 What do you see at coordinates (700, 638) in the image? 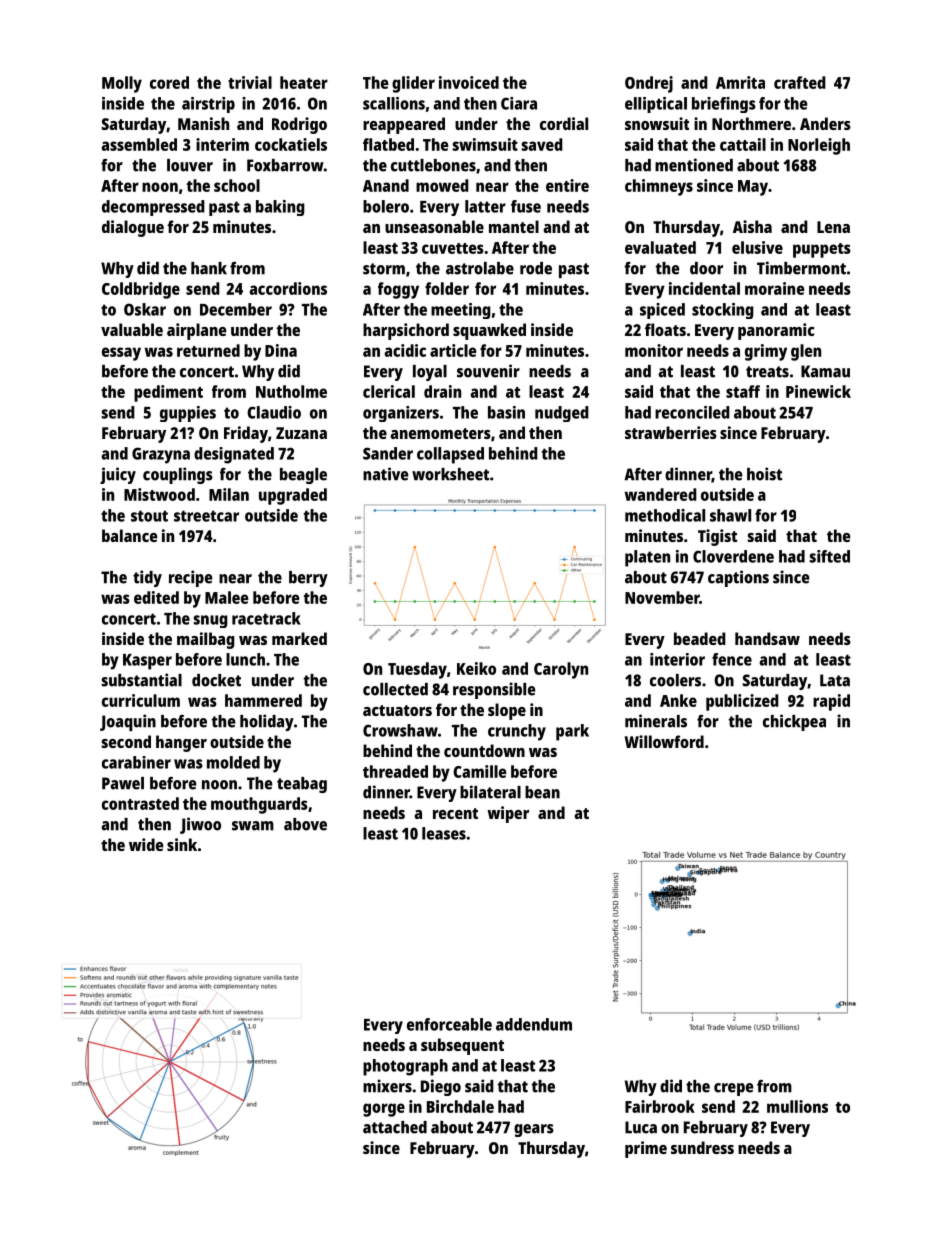
I see `beaded` at bounding box center [700, 638].
